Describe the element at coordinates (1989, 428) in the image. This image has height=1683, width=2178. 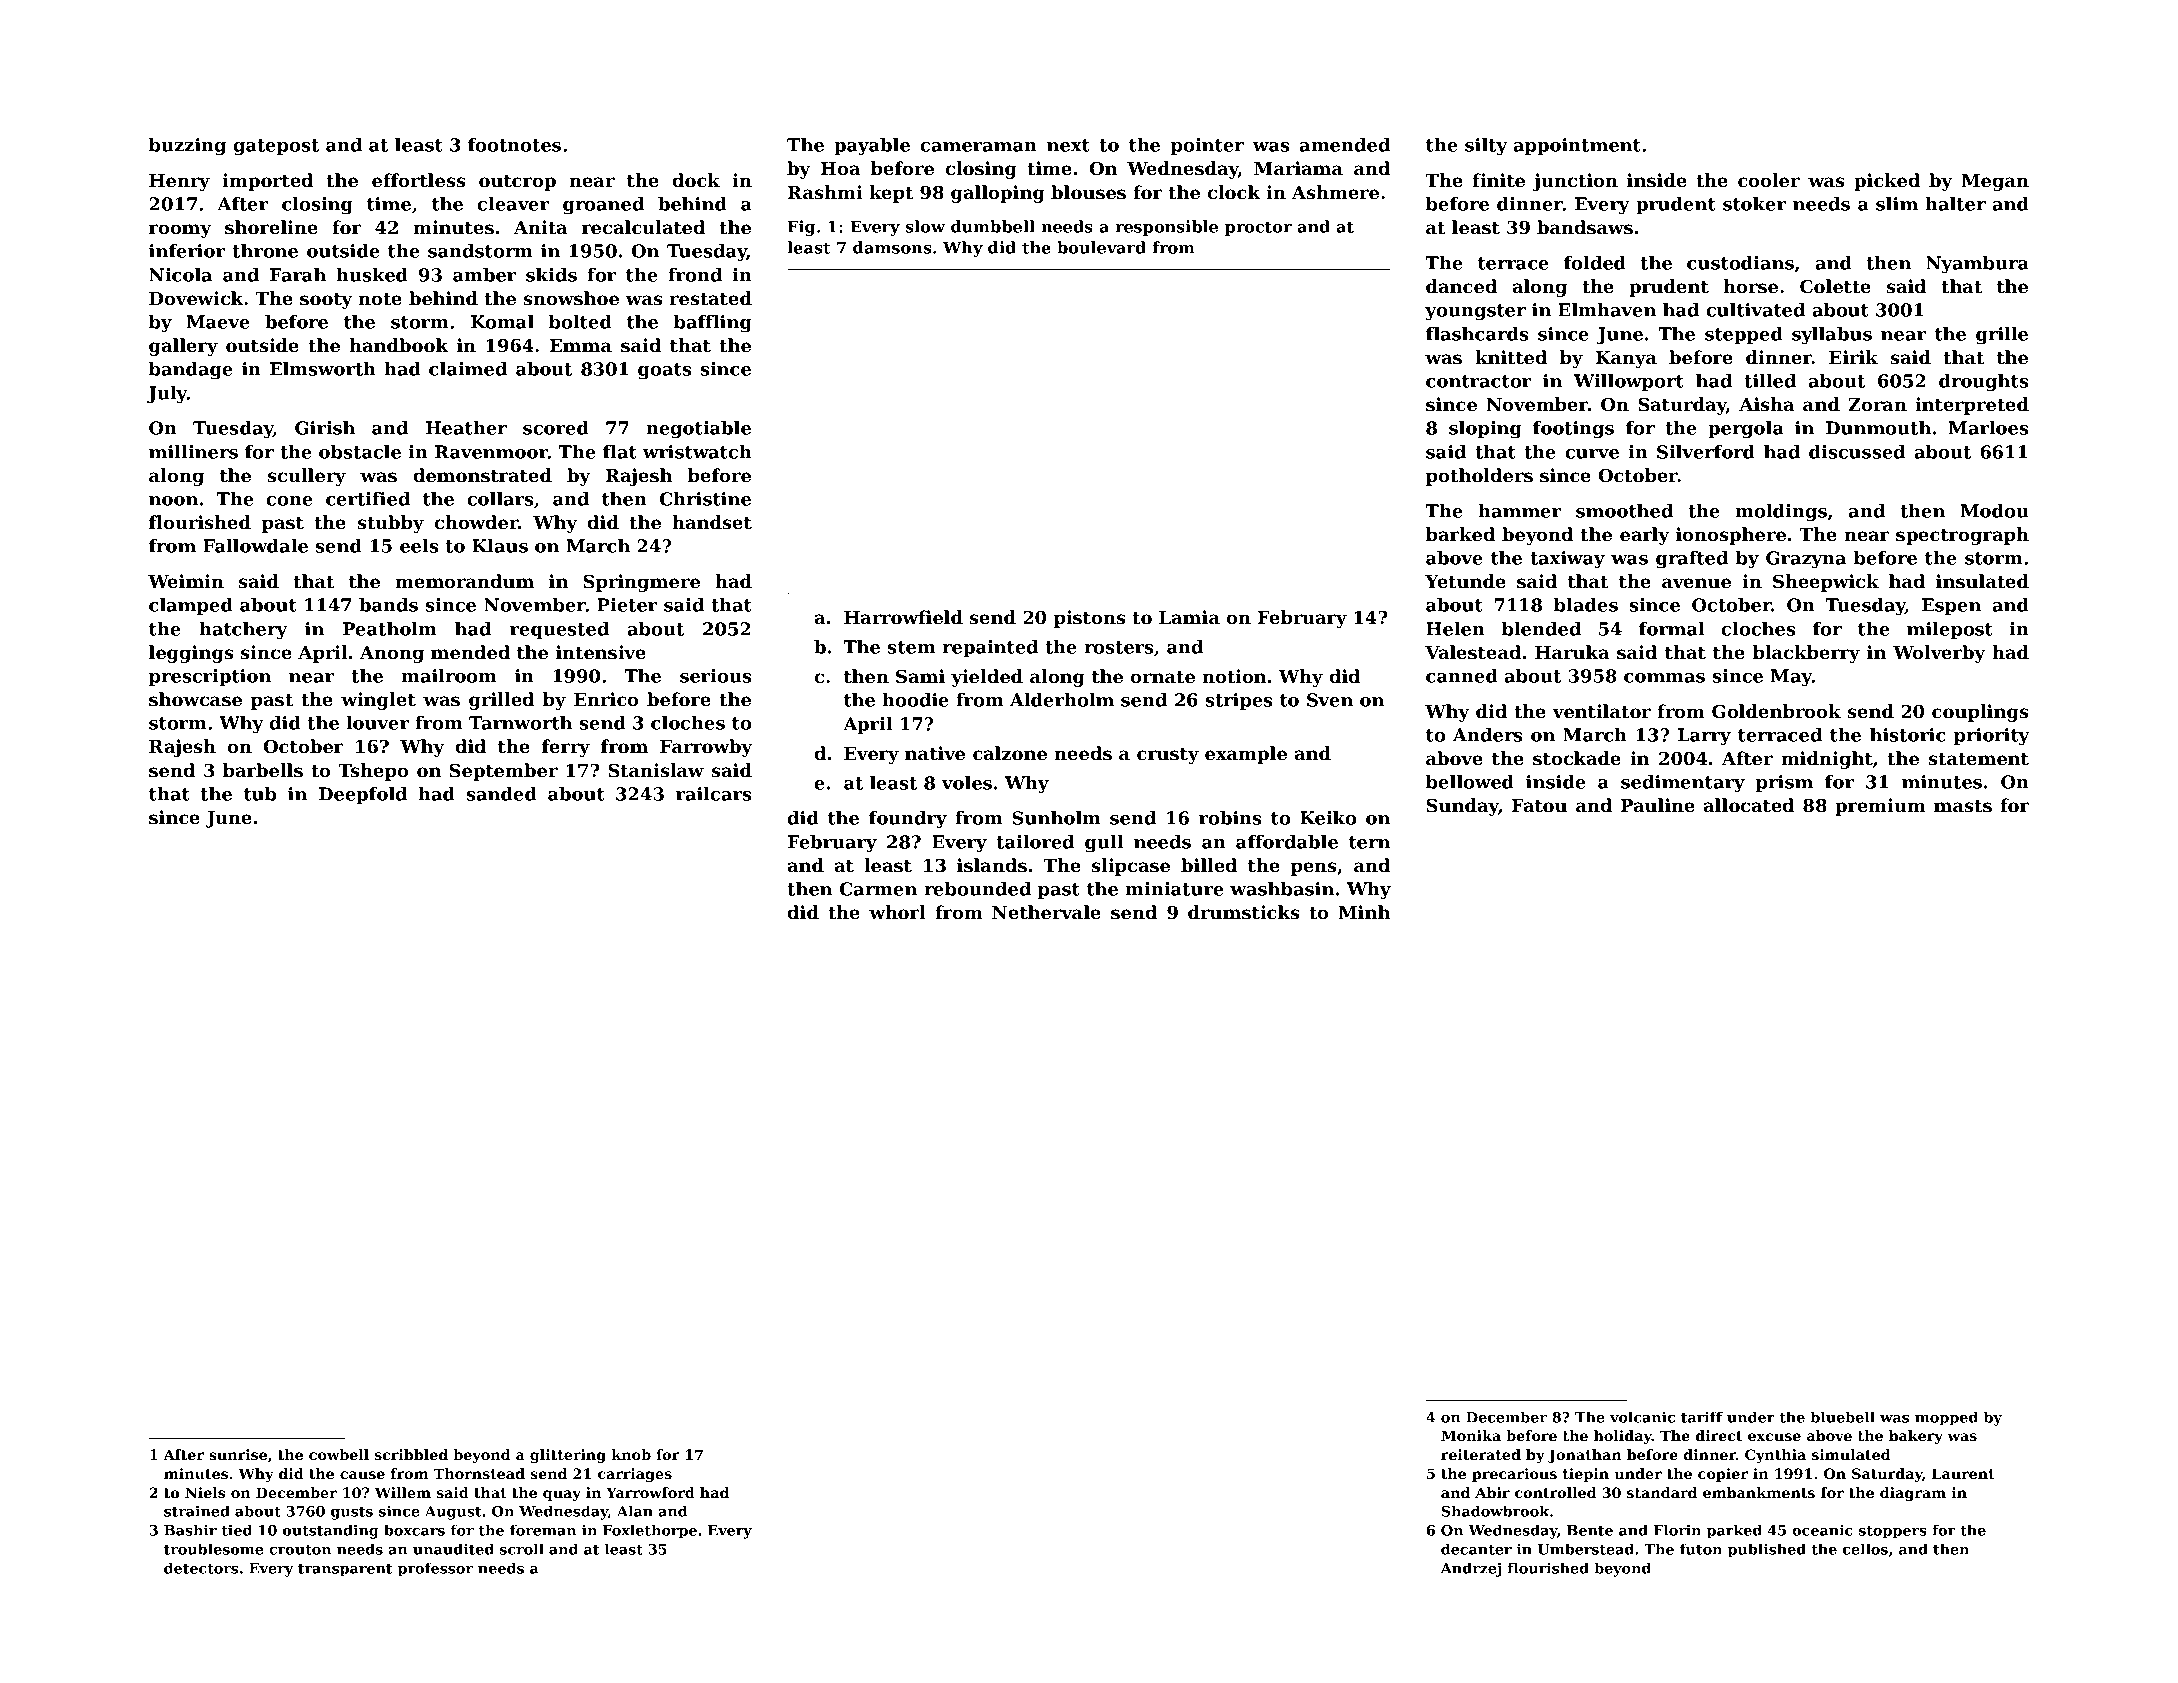
I see `Marloes` at that location.
